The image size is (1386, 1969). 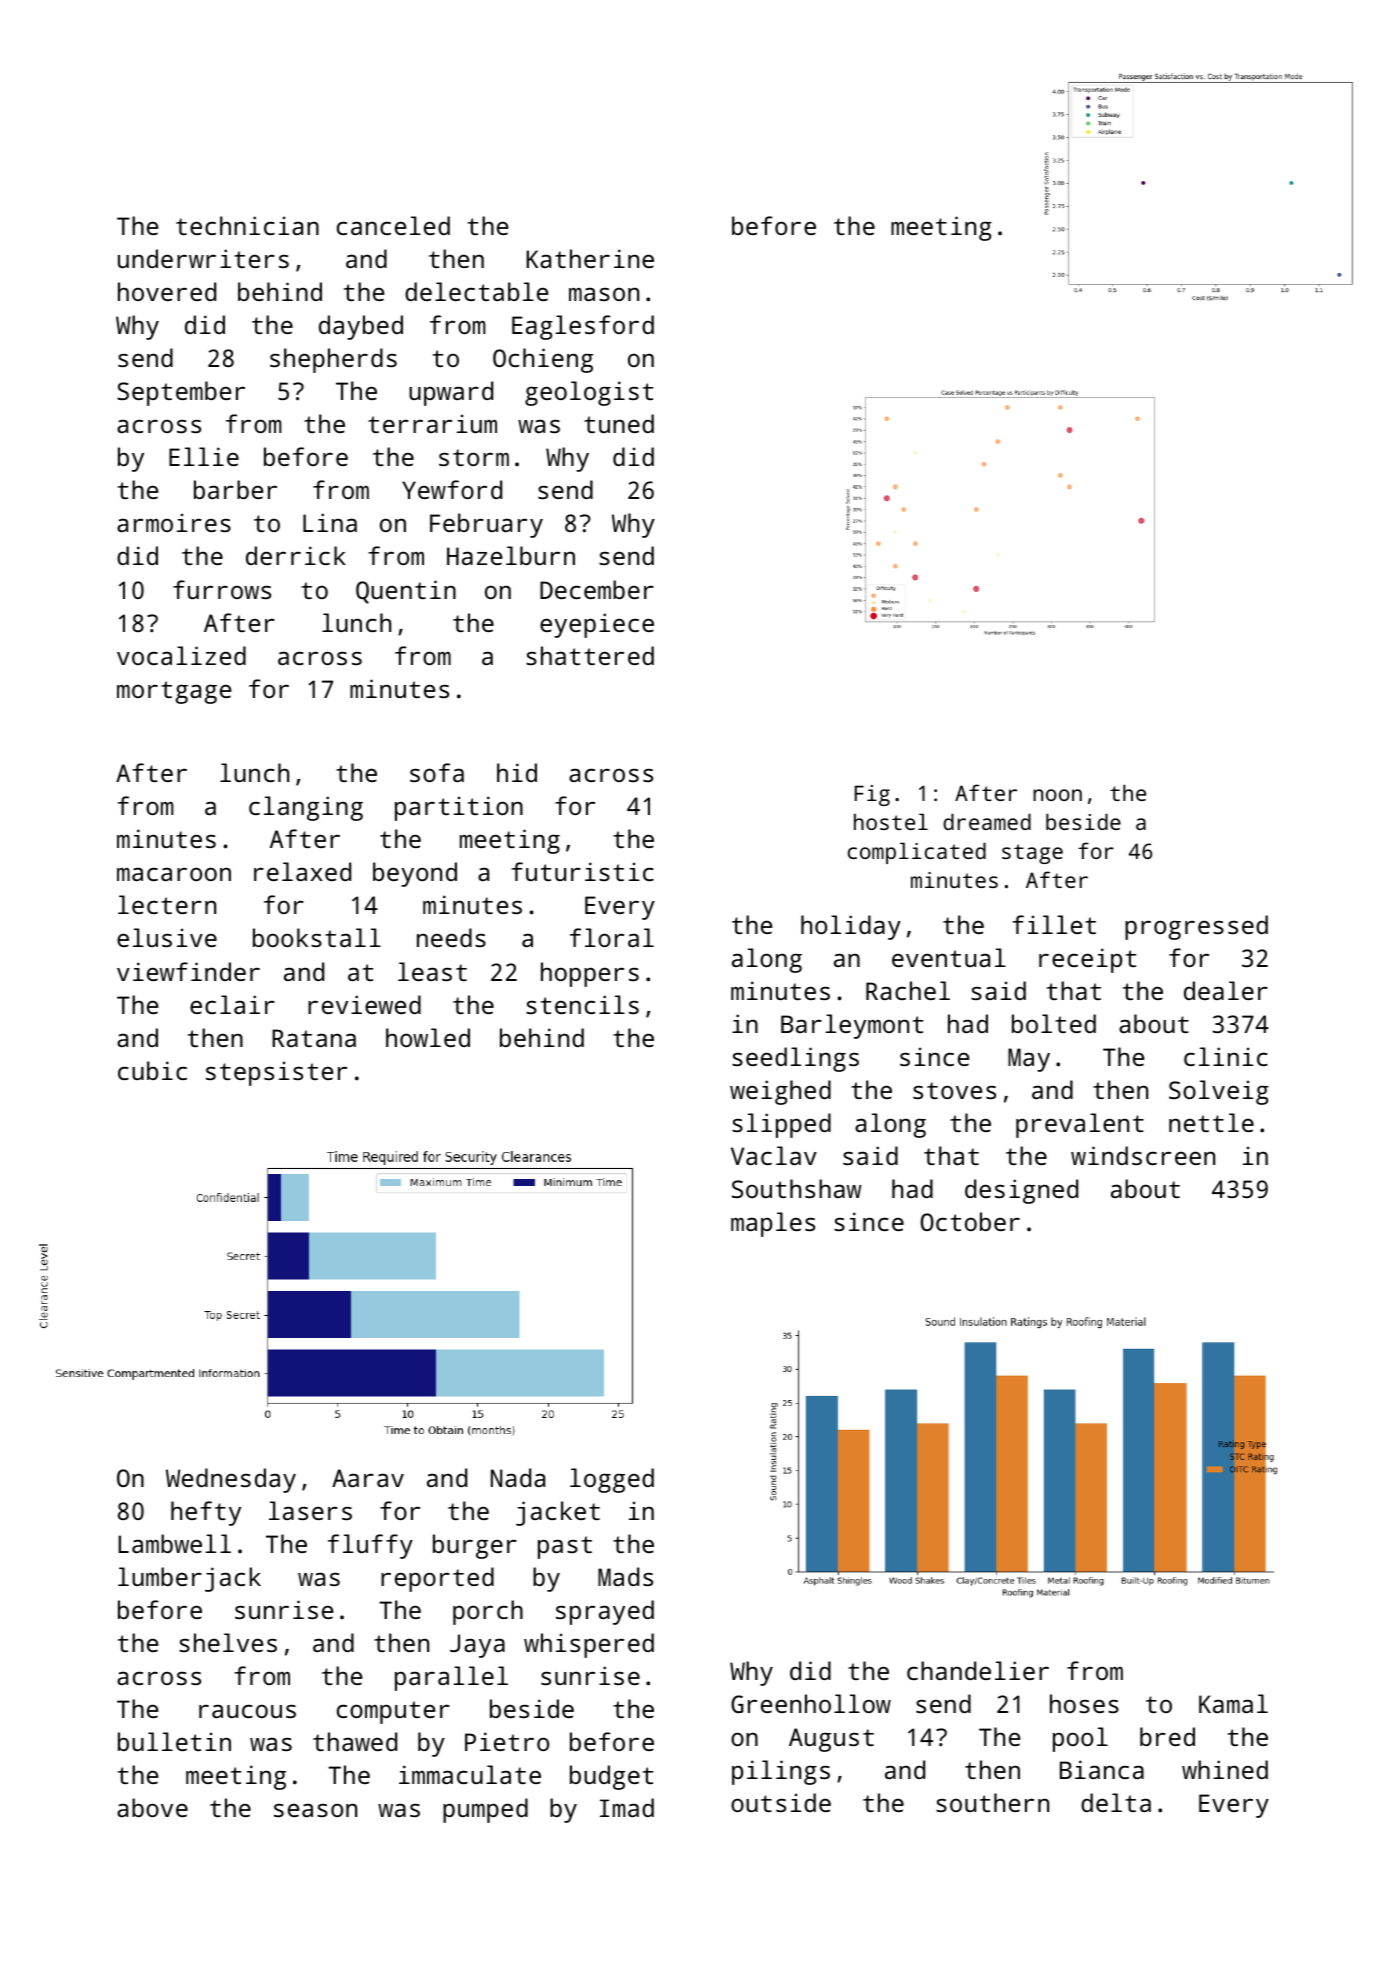 What do you see at coordinates (604, 294) in the image?
I see `mason` at bounding box center [604, 294].
